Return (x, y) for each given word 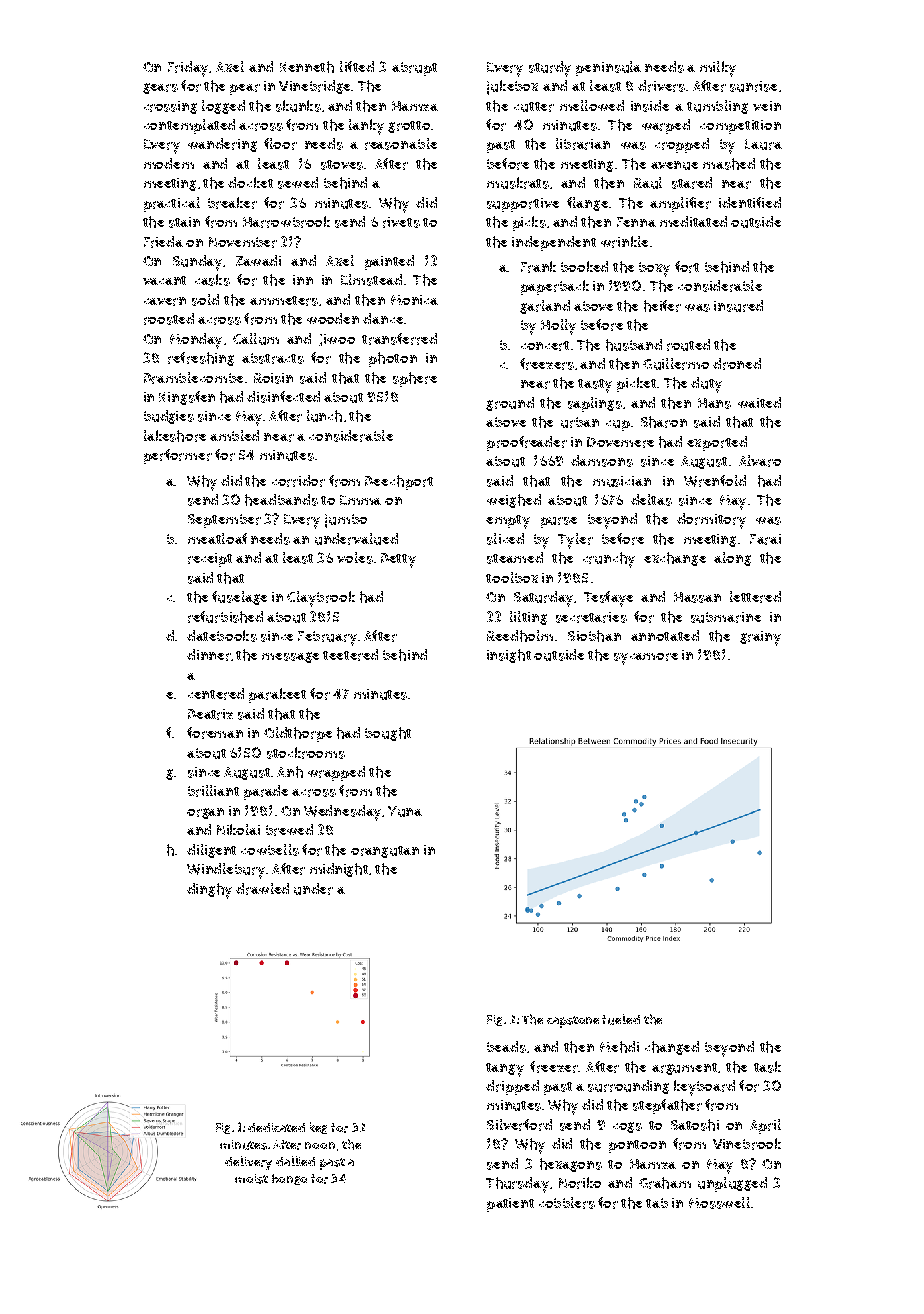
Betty (398, 560)
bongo (289, 1179)
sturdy (550, 69)
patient (510, 1205)
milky (718, 69)
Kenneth (307, 67)
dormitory (711, 521)
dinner (209, 655)
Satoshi (695, 1125)
